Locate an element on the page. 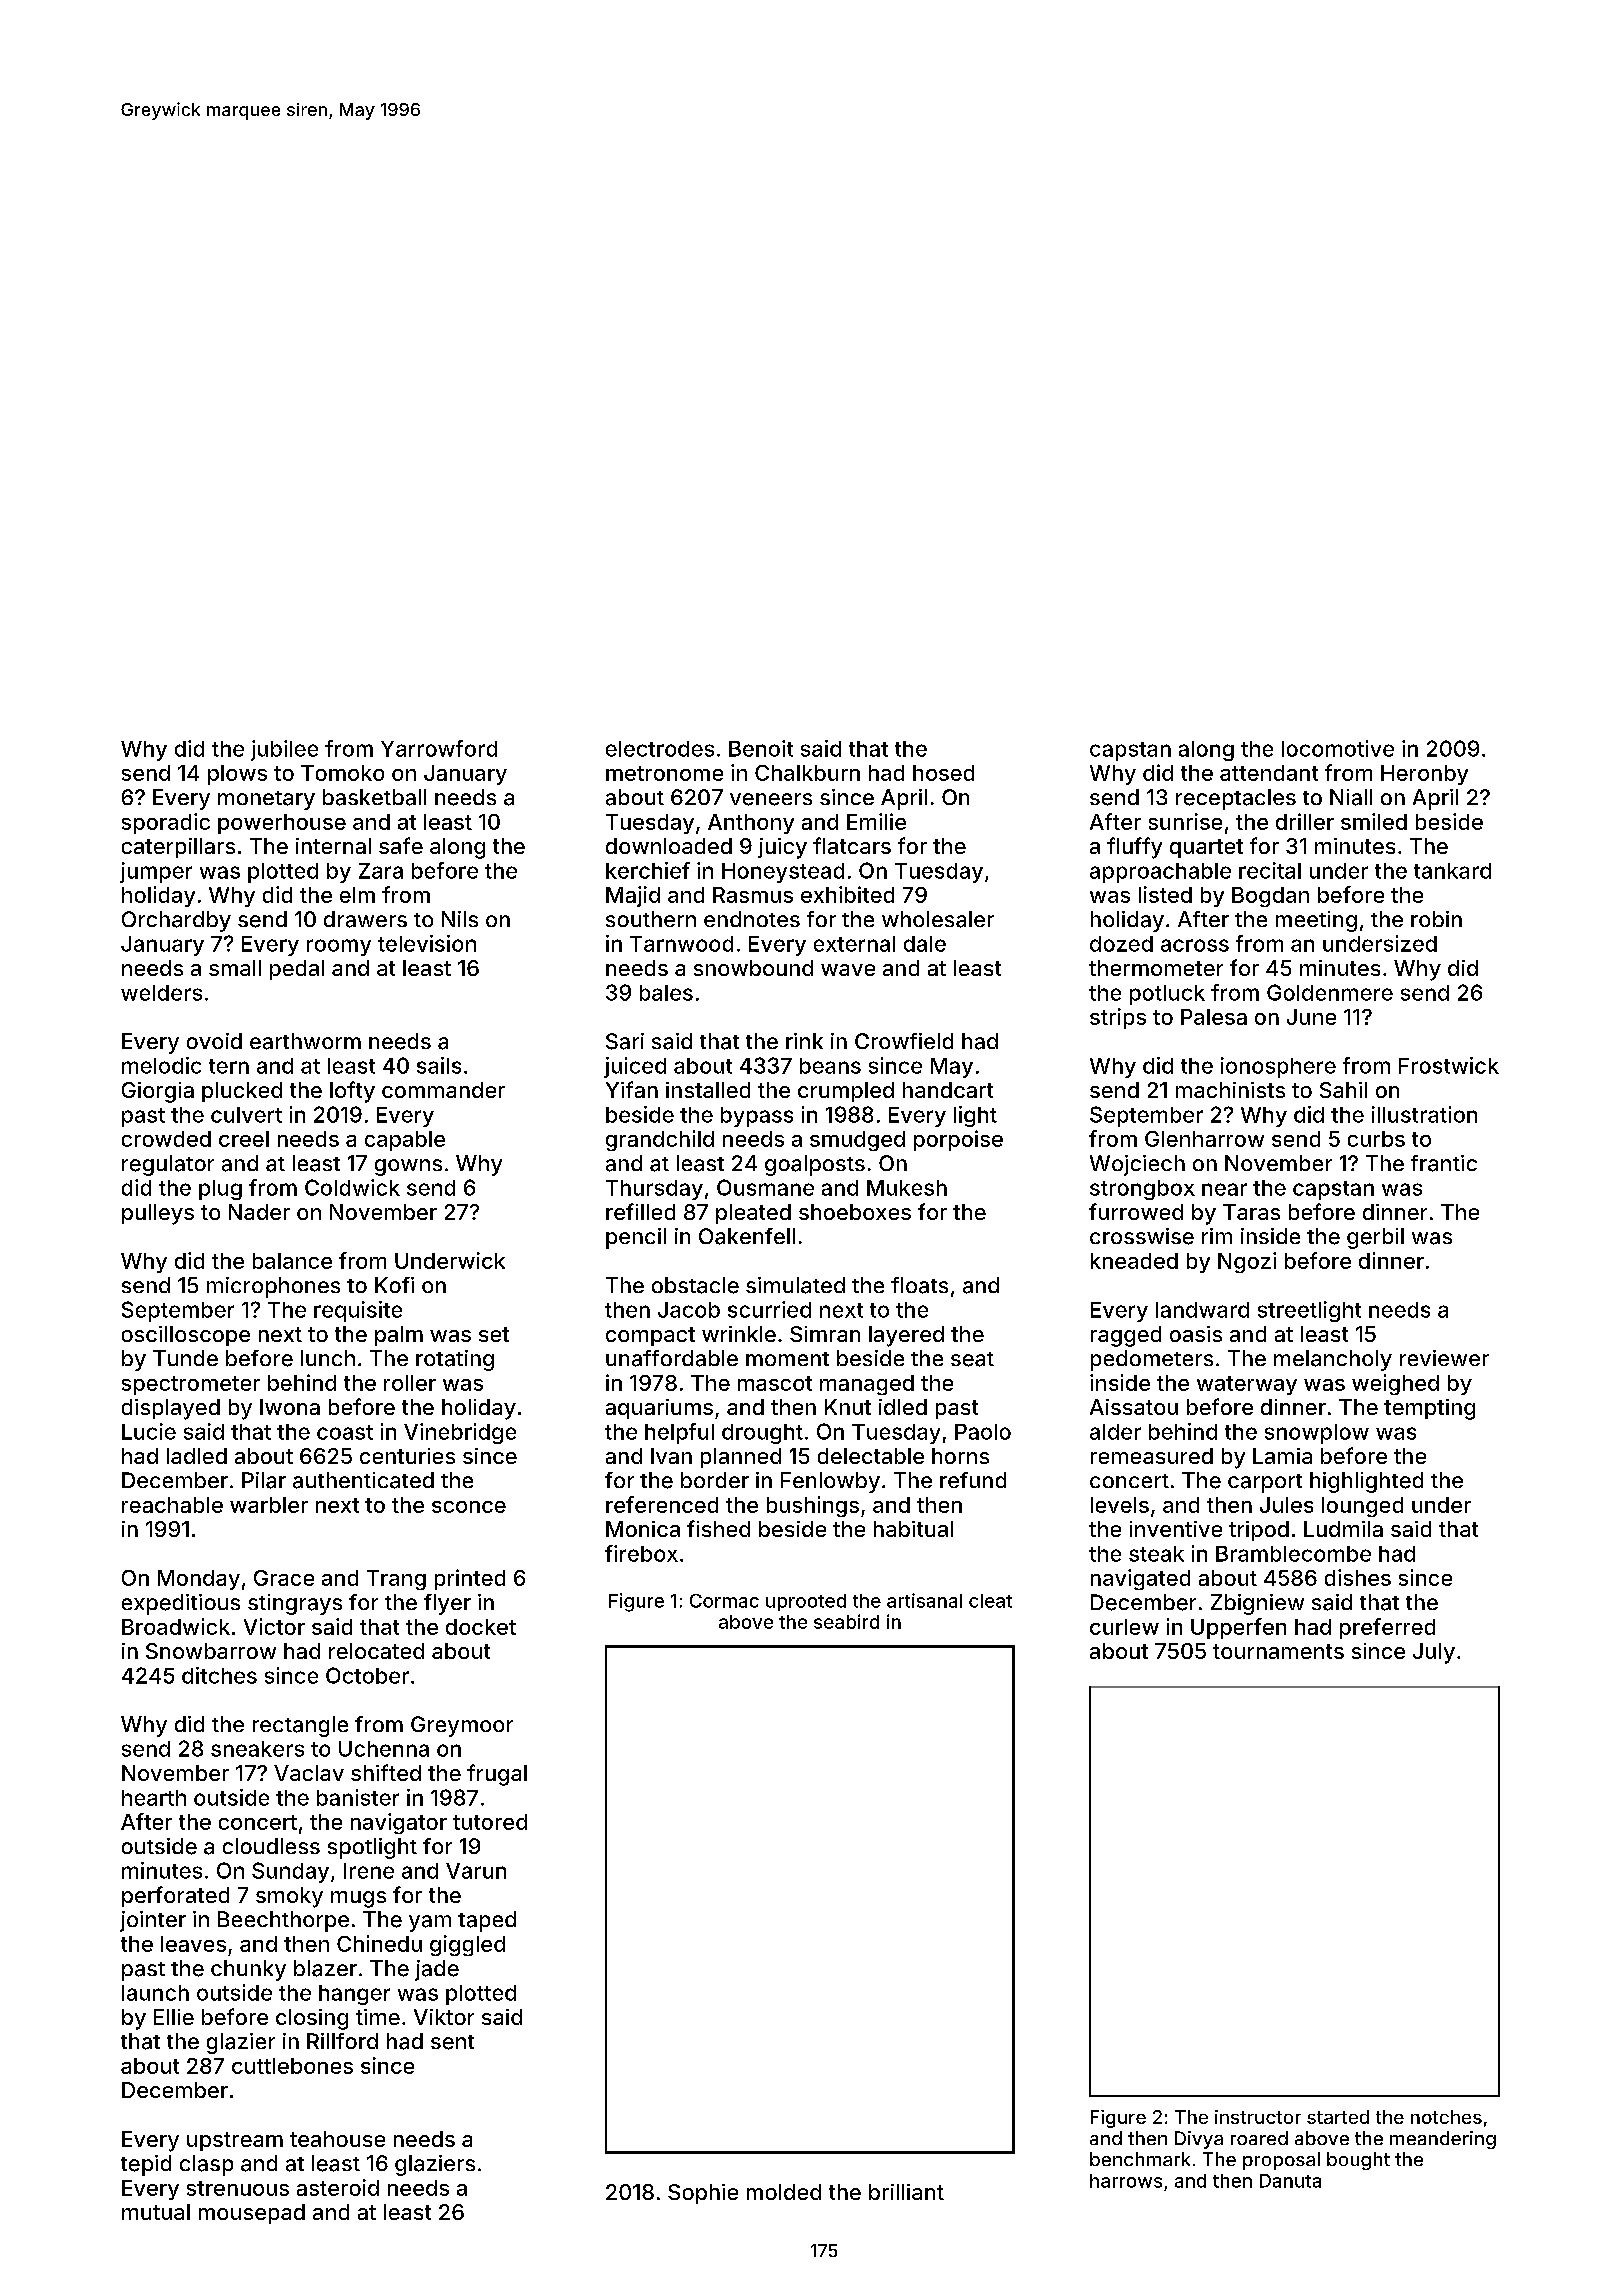 The height and width of the document is (2292, 1620). sporadic is located at coordinates (166, 823).
